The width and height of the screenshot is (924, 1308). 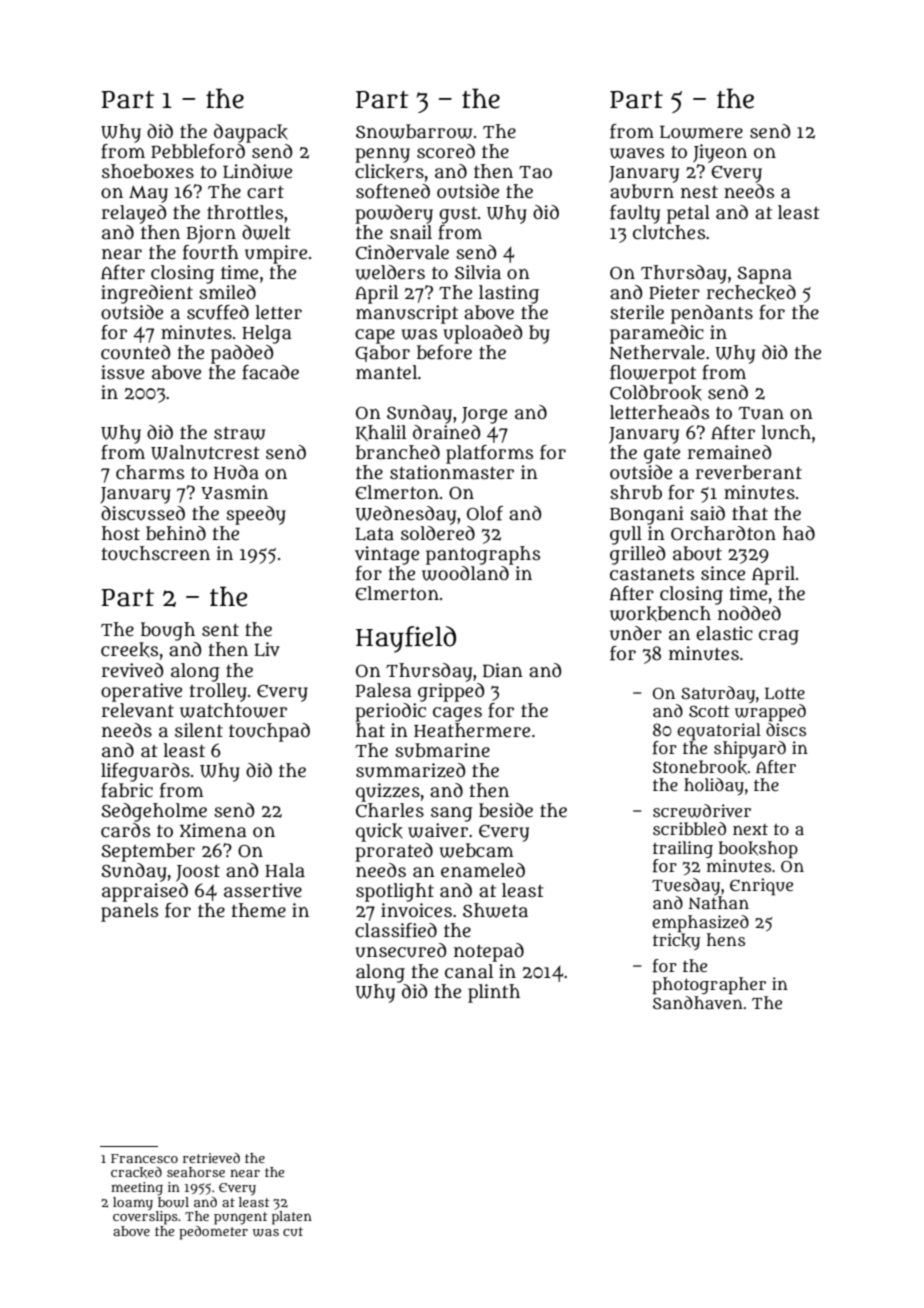 What do you see at coordinates (472, 730) in the screenshot?
I see `Heathermere` at bounding box center [472, 730].
